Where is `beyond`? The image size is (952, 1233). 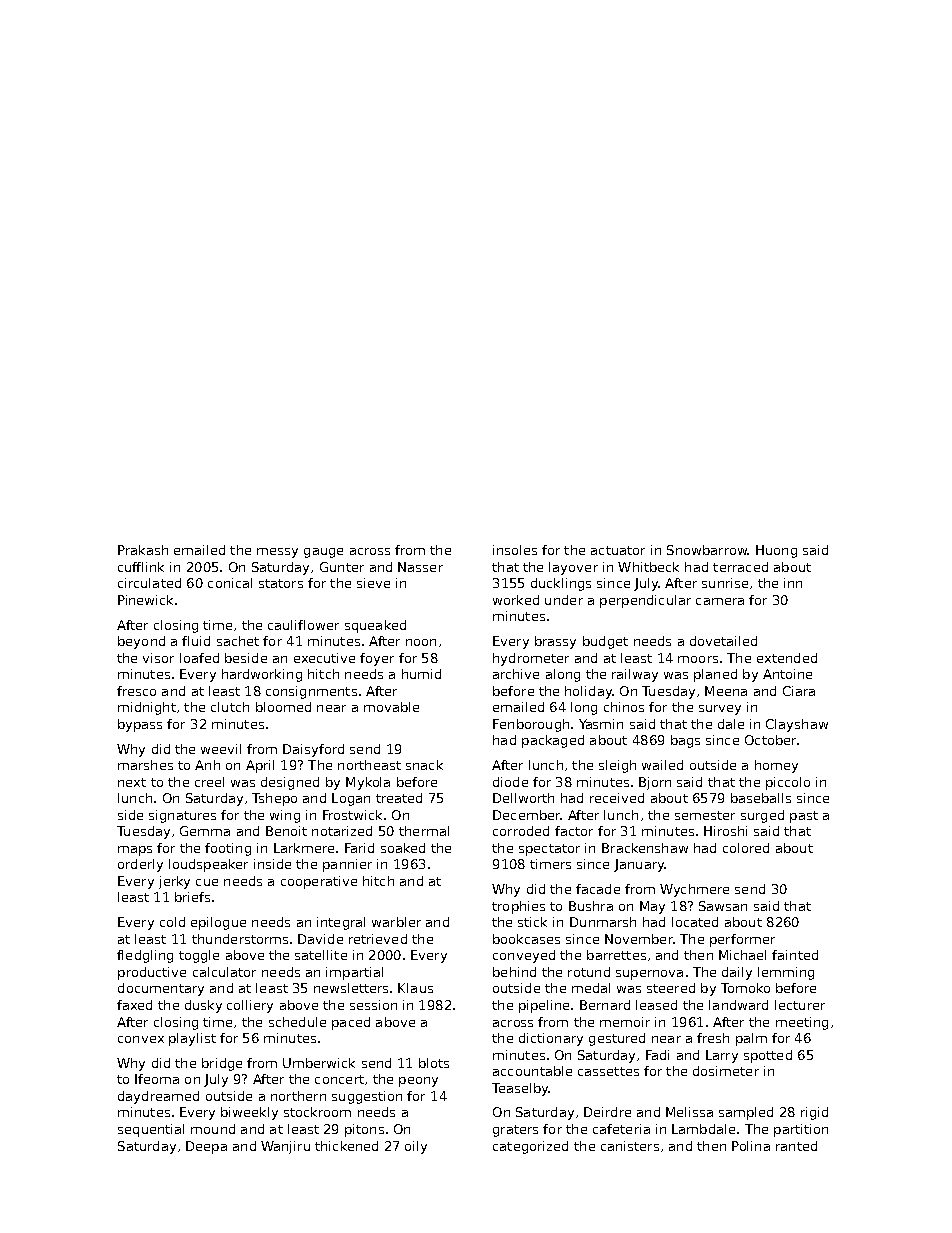 beyond is located at coordinates (141, 642).
